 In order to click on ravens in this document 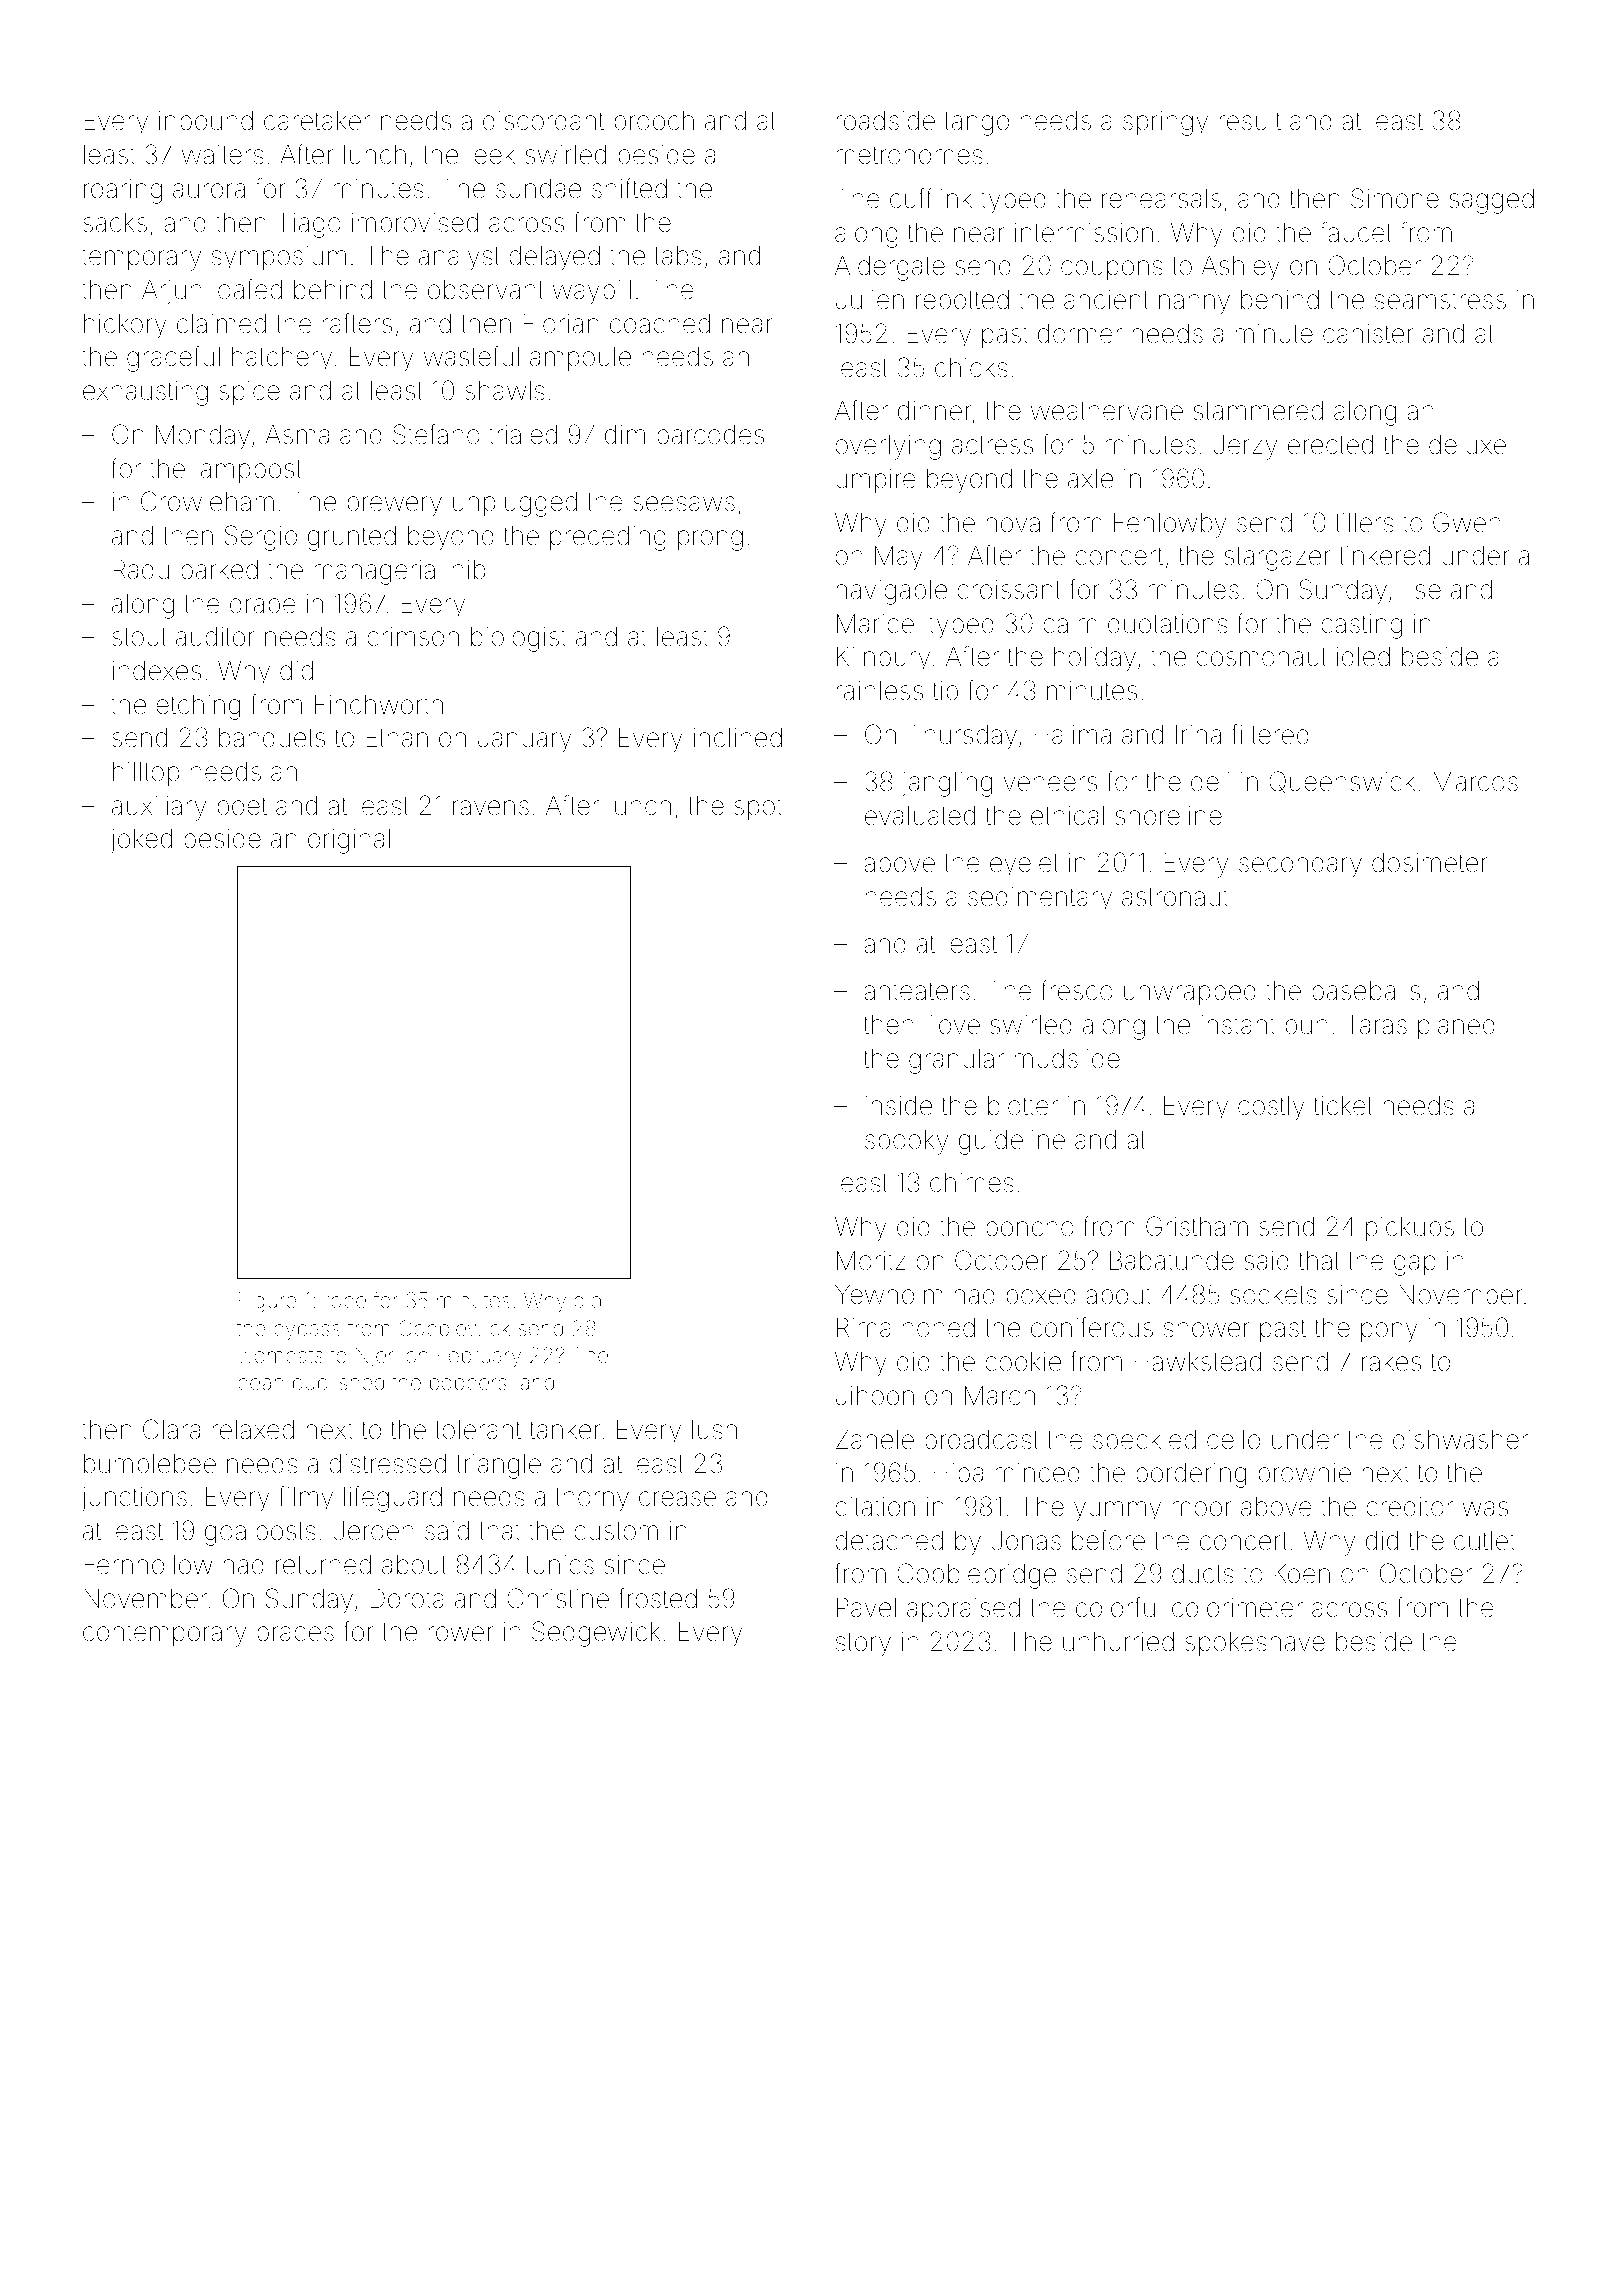, I will do `click(491, 808)`.
